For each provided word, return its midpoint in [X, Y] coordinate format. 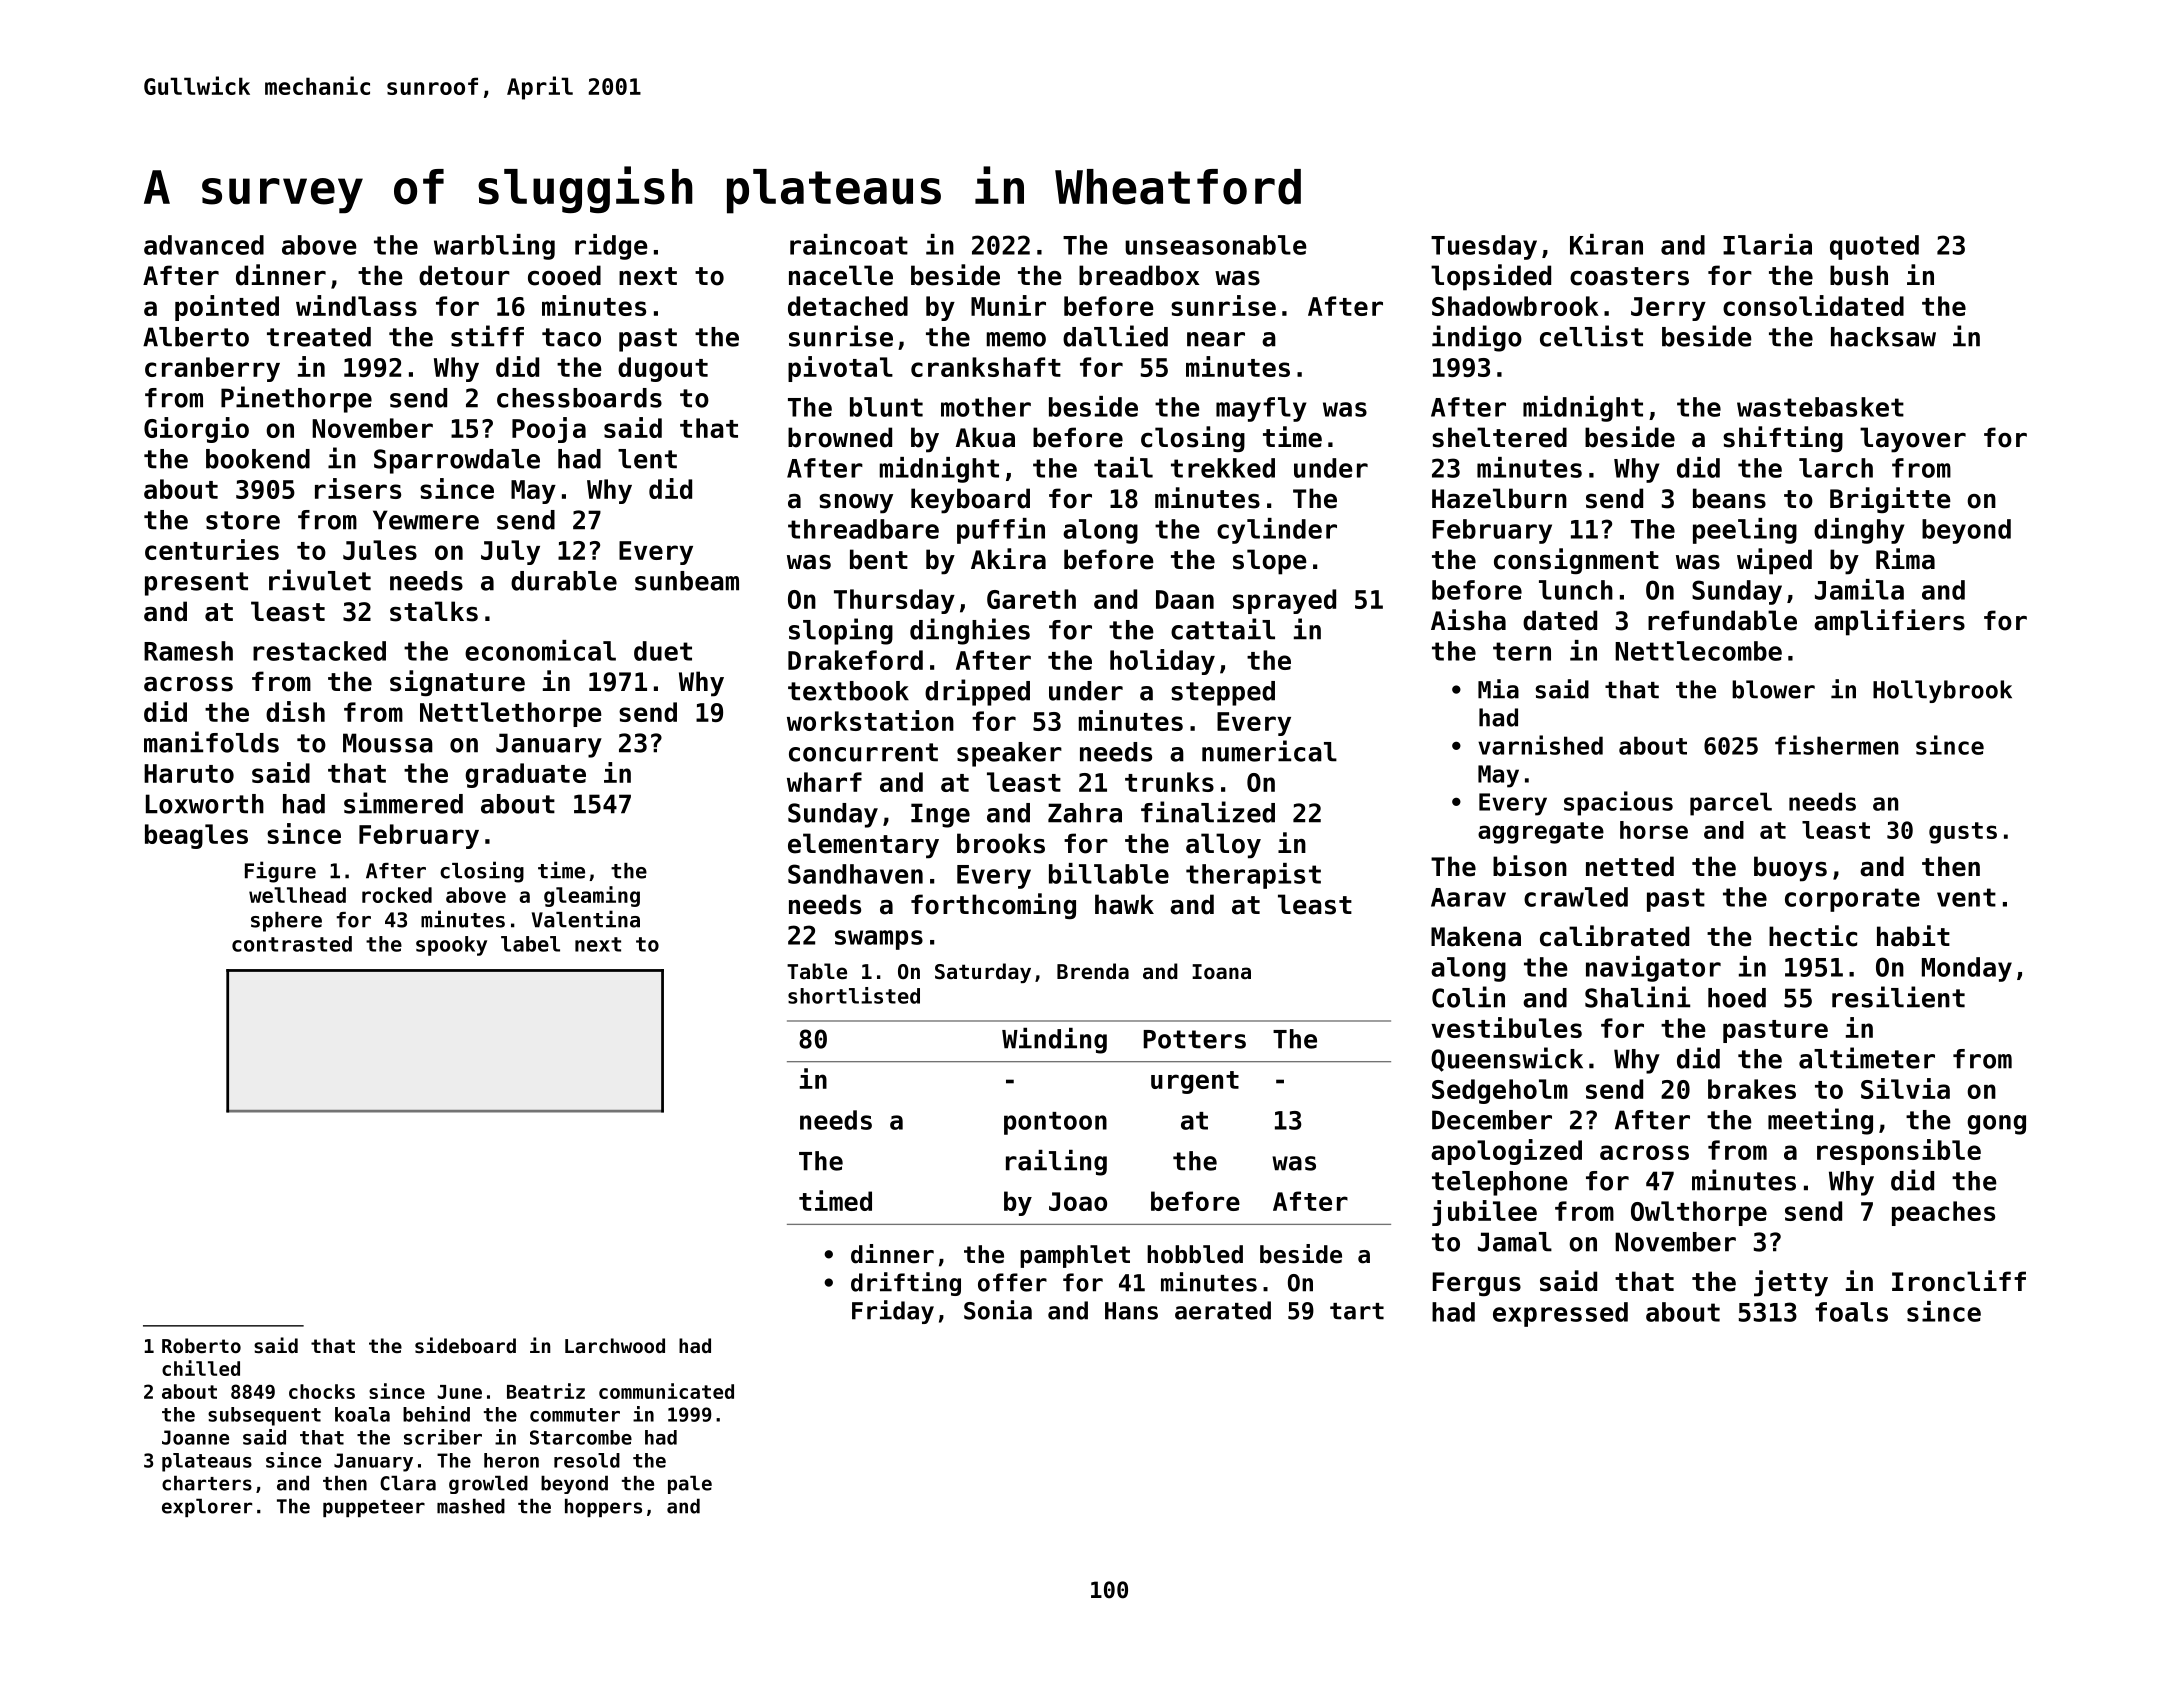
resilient [1898, 997]
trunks [1169, 782]
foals [1851, 1312]
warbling [494, 247]
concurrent [863, 752]
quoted [1874, 247]
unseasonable [1216, 245]
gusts [1963, 833]
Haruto [189, 773]
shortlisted [854, 995]
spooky [451, 946]
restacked [319, 651]
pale [690, 1484]
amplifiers [1889, 622]
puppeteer [374, 1508]
